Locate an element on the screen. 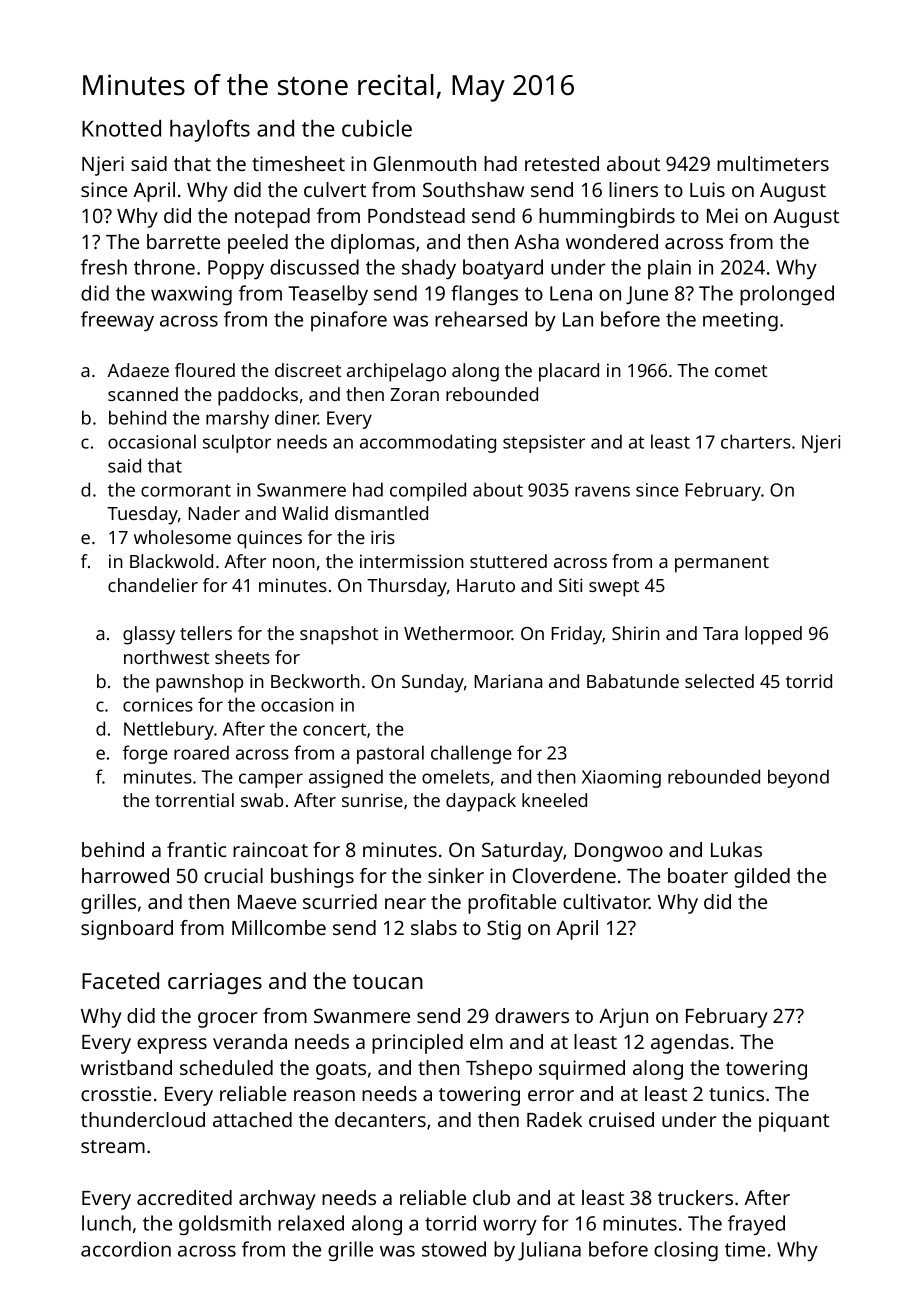 Image resolution: width=924 pixels, height=1308 pixels. grocer is located at coordinates (227, 1020).
